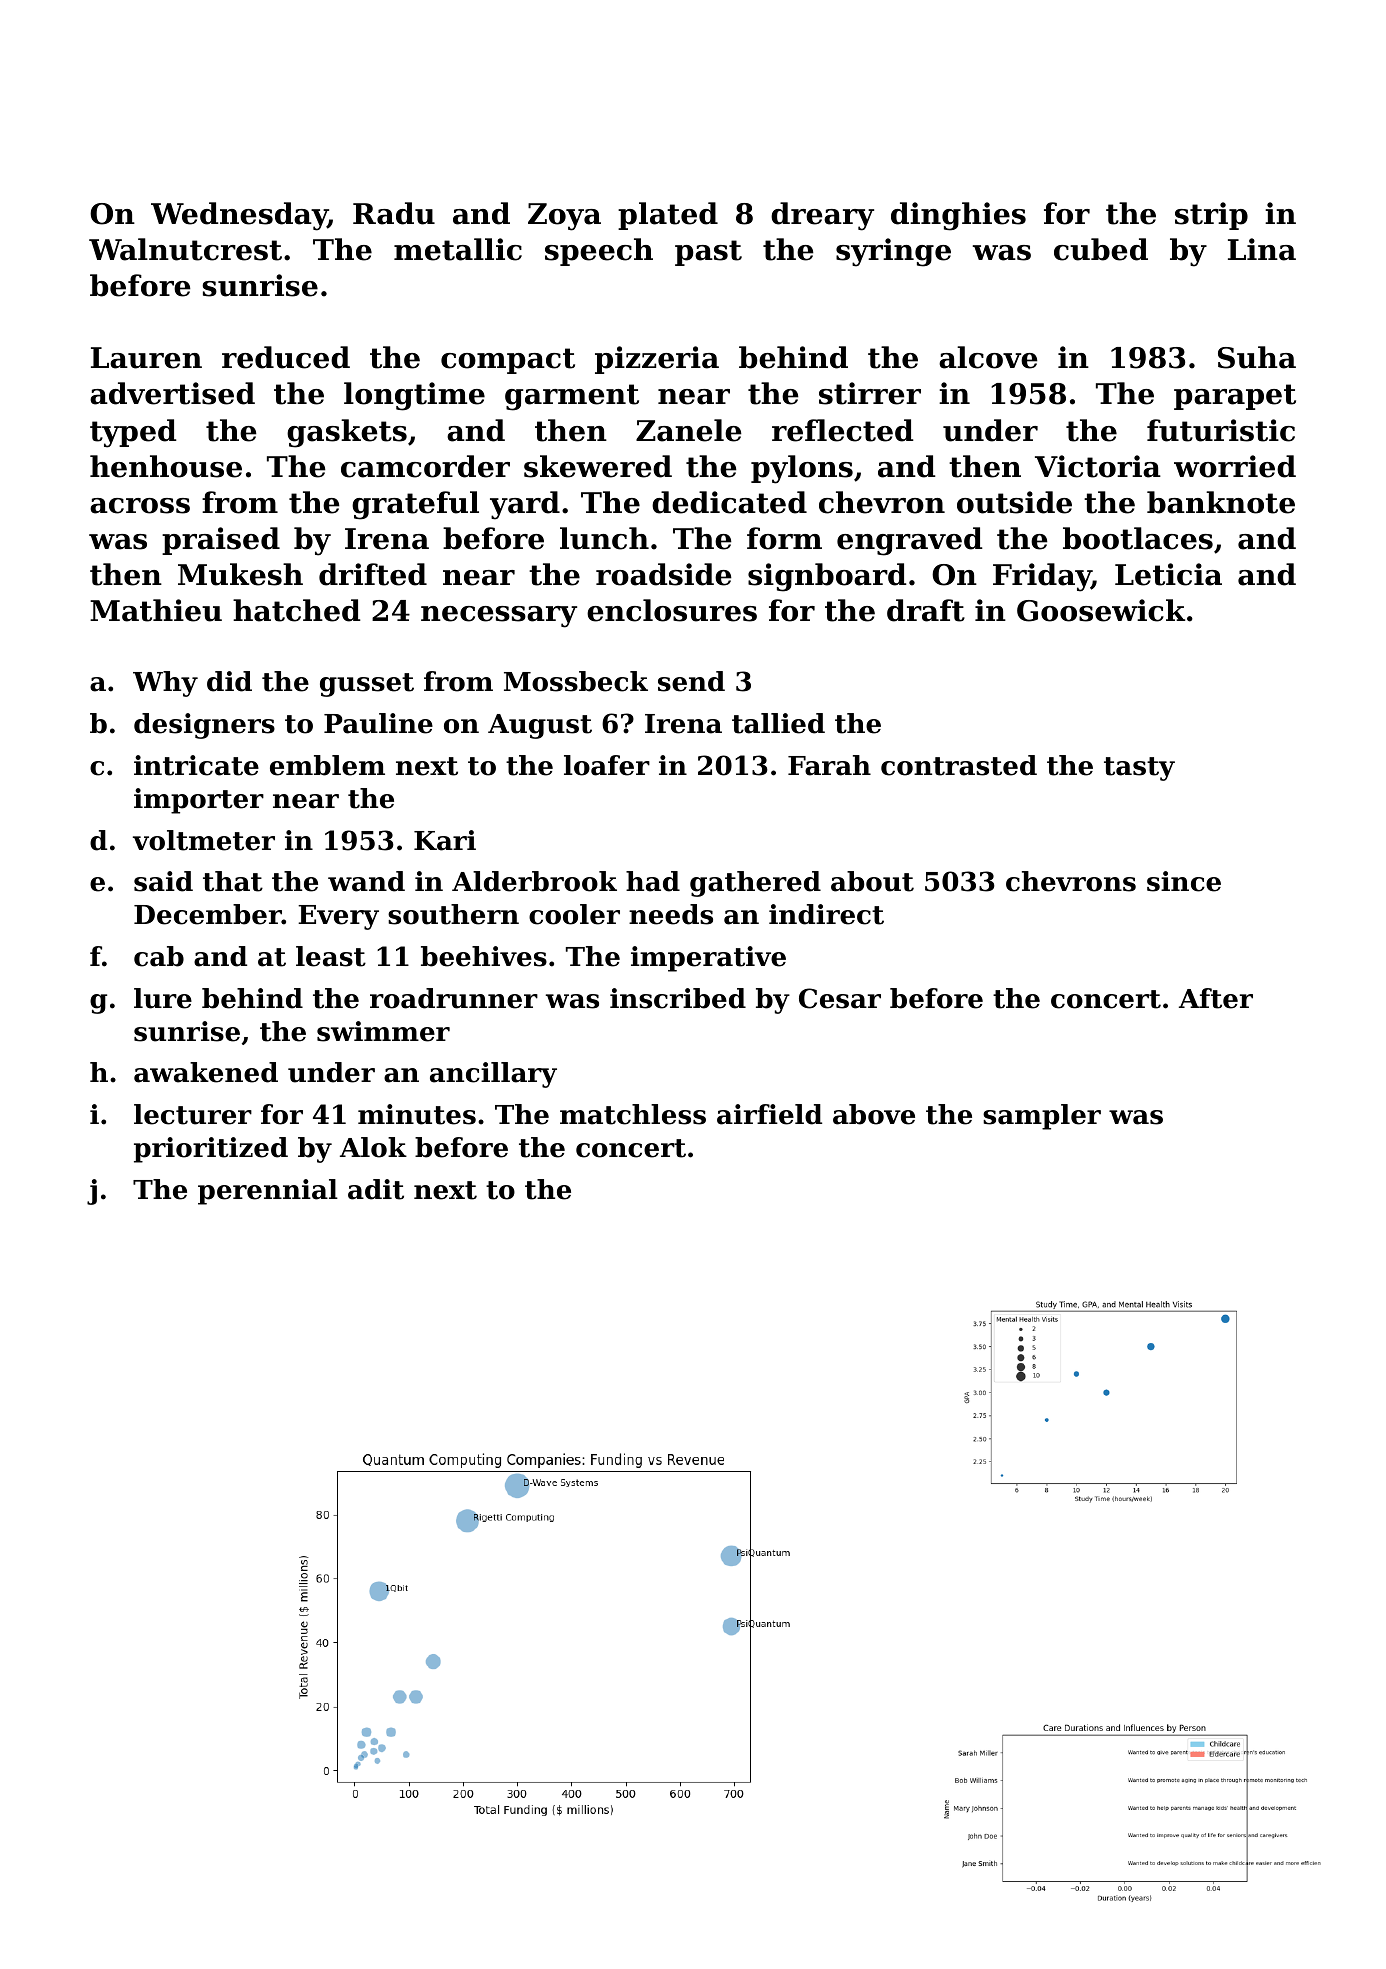 The height and width of the image is (1969, 1386). Describe the element at coordinates (778, 723) in the image. I see `tallied` at that location.
